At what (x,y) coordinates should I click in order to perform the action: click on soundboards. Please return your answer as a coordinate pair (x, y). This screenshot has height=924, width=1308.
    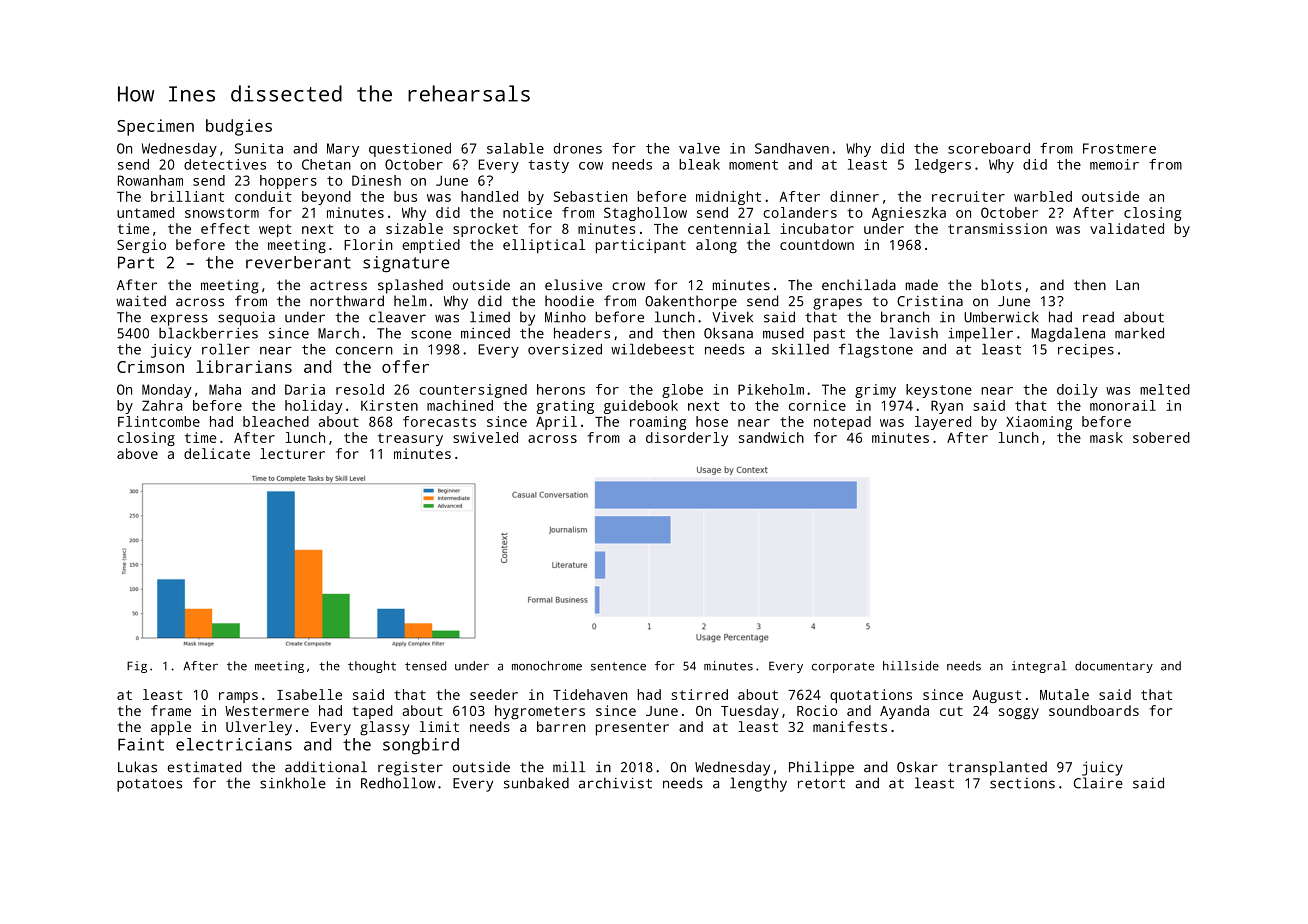
    Looking at the image, I should click on (1094, 710).
